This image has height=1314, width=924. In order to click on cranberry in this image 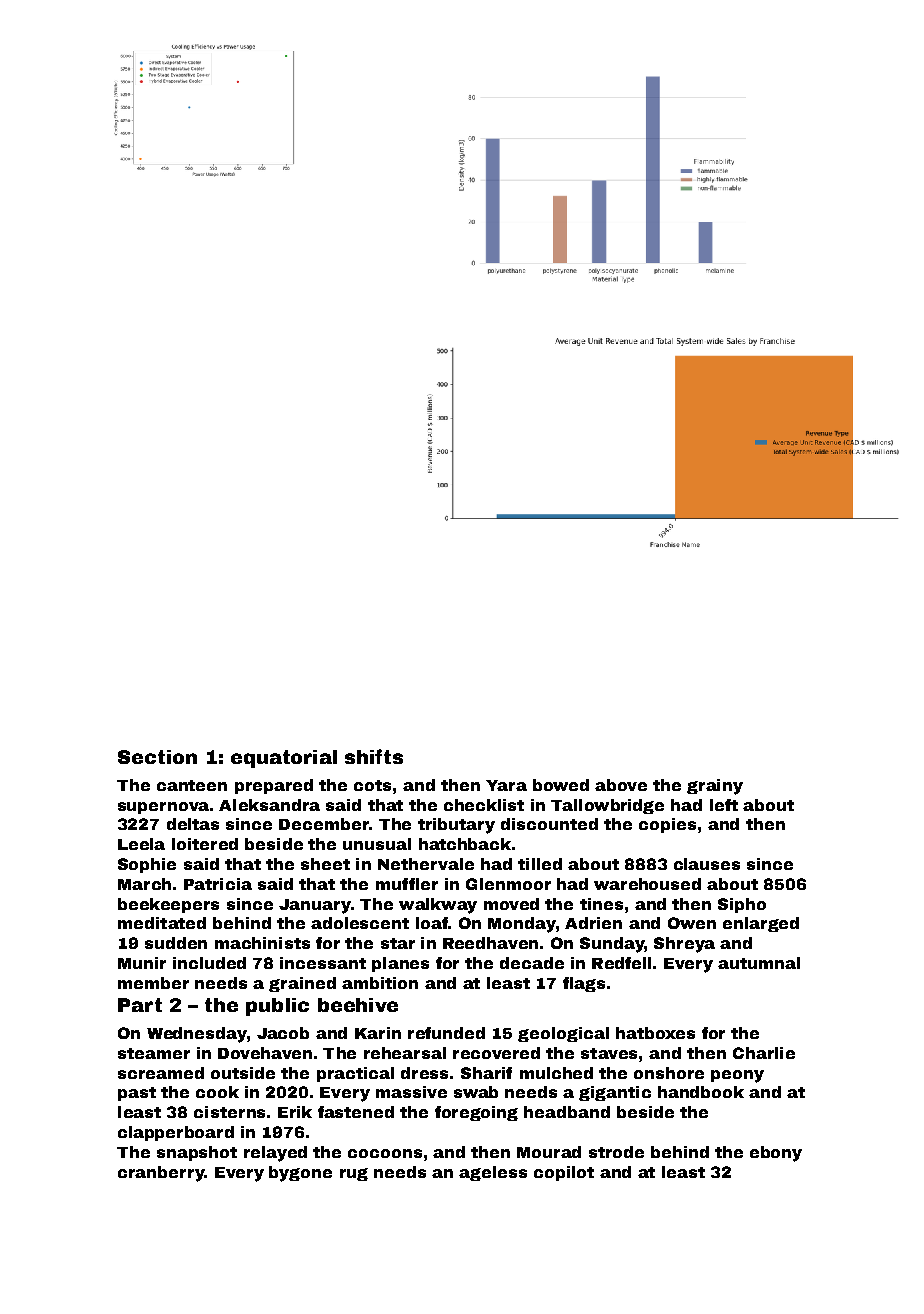, I will do `click(161, 1174)`.
